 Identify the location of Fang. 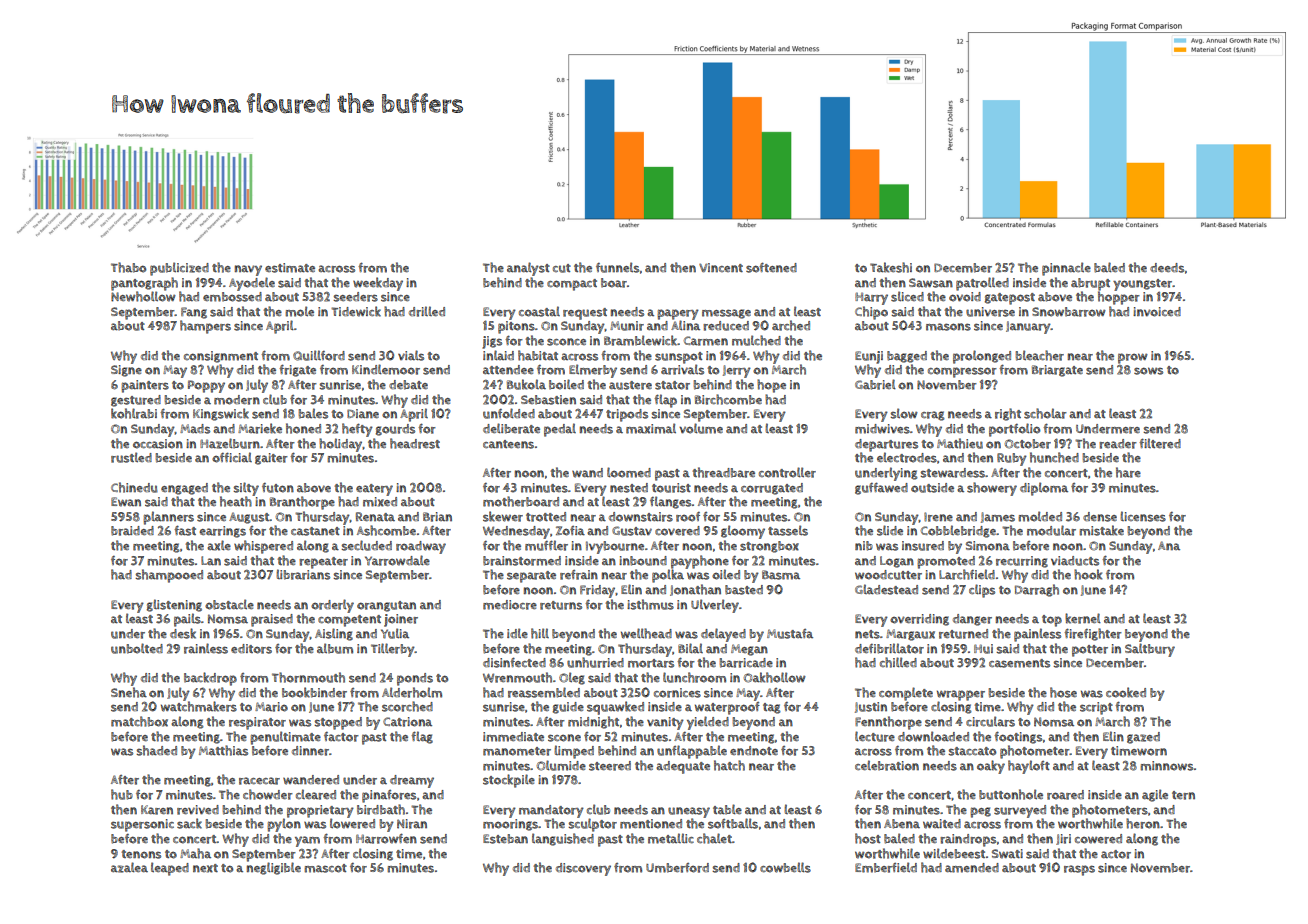
(194, 313).
